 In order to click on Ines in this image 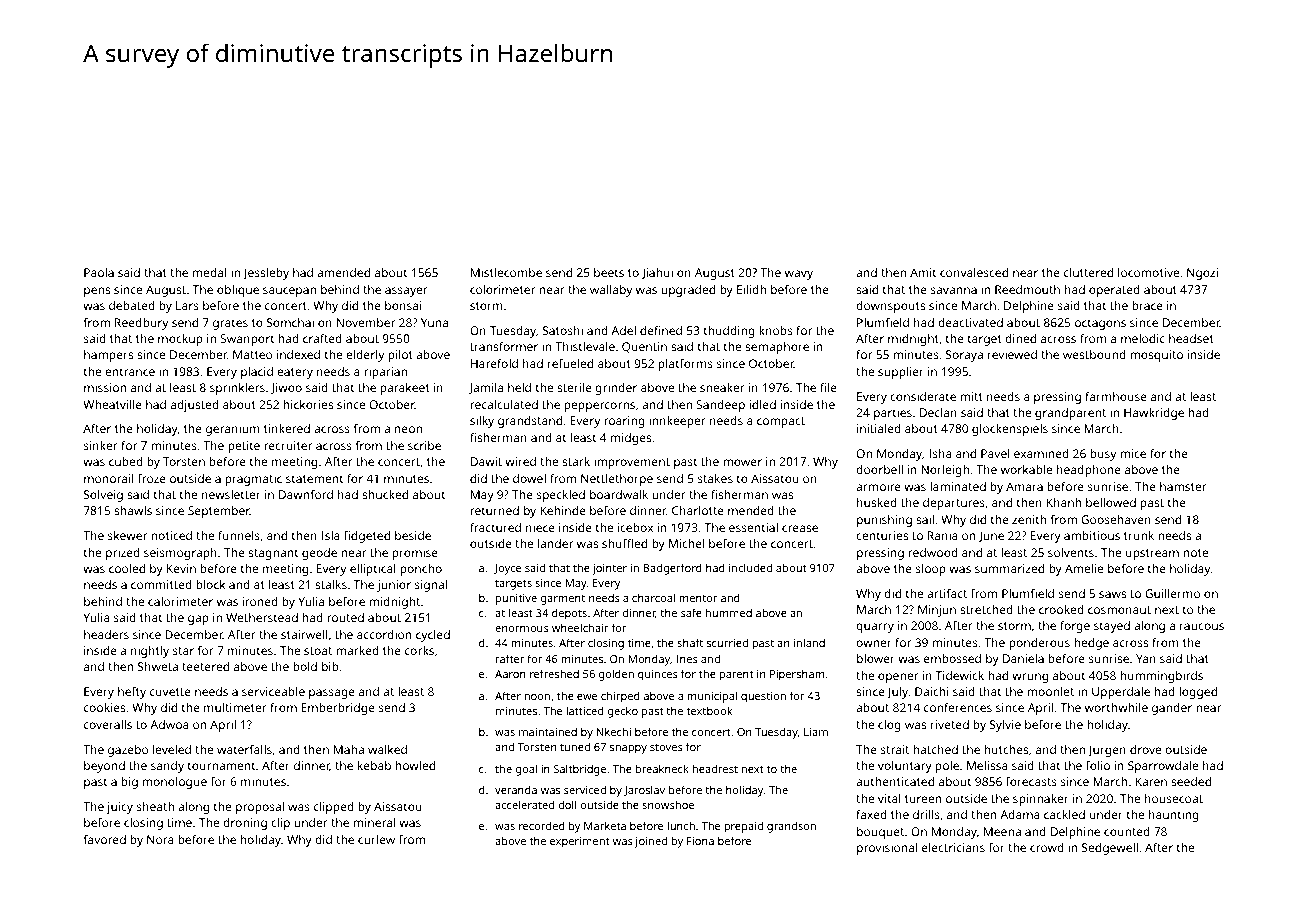, I will do `click(687, 659)`.
